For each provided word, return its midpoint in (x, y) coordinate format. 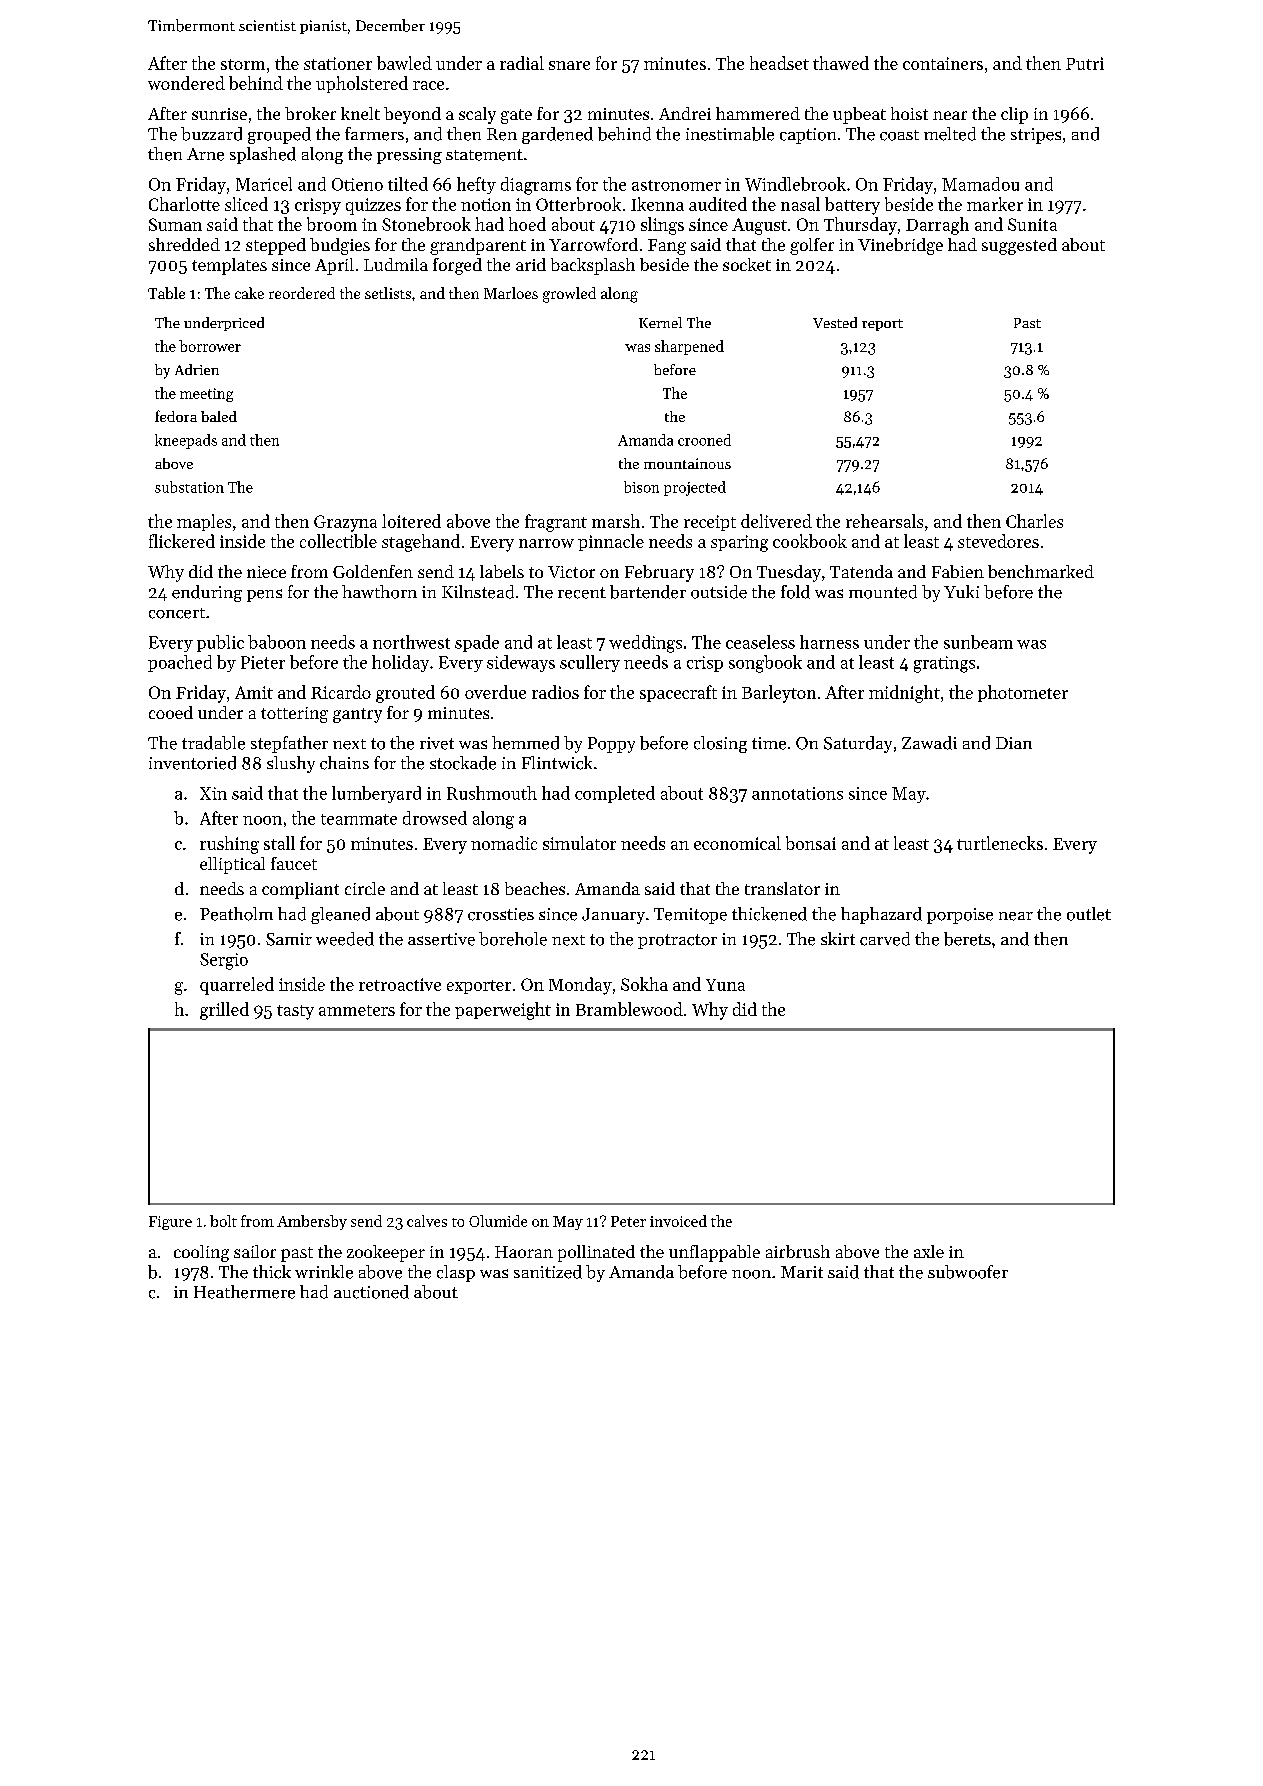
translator (782, 888)
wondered (186, 83)
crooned (704, 440)
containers (943, 63)
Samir (289, 939)
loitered (411, 521)
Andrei (685, 113)
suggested (1019, 246)
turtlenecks (1000, 843)
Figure (170, 1223)
